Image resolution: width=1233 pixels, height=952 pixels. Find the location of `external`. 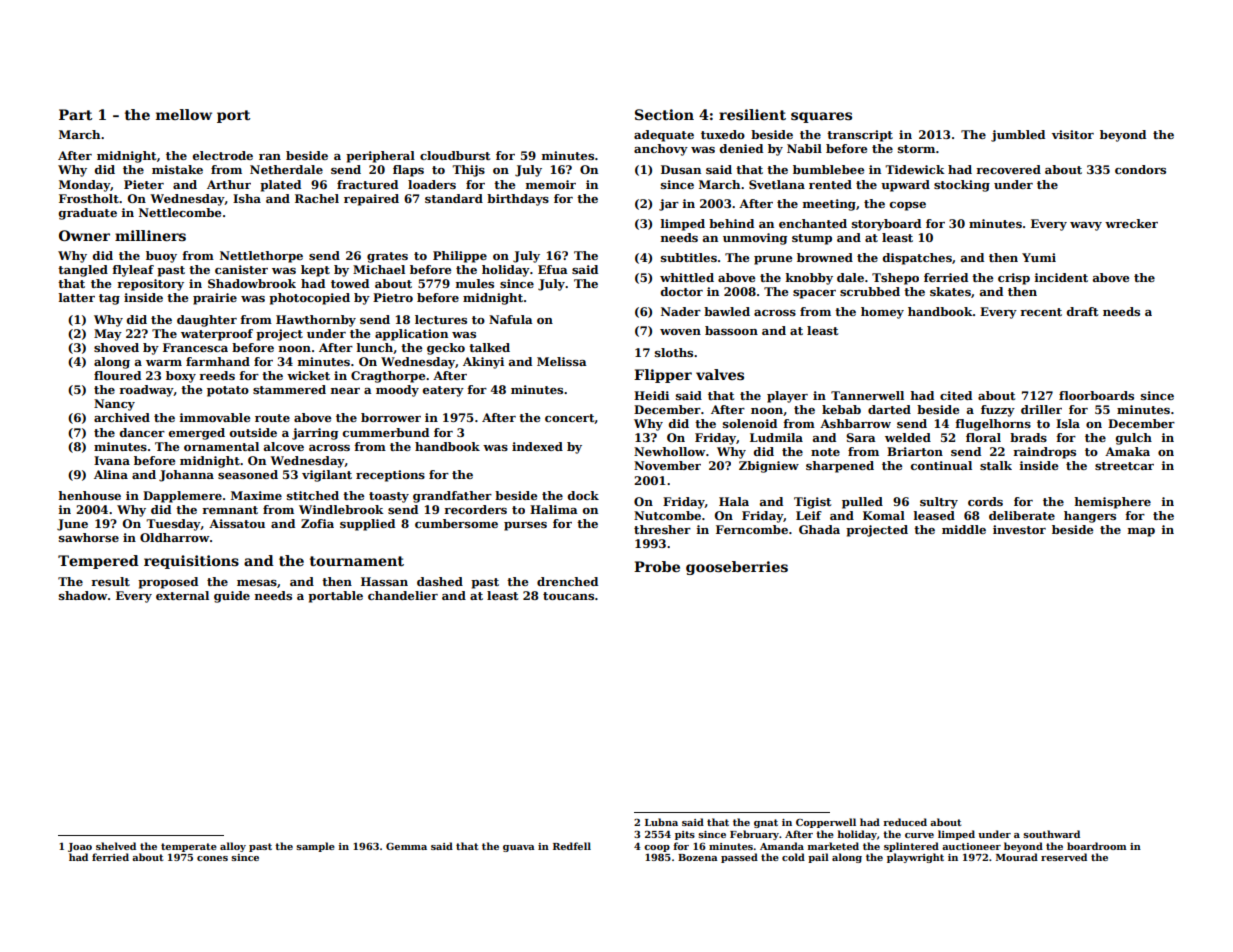

external is located at coordinates (182, 595).
